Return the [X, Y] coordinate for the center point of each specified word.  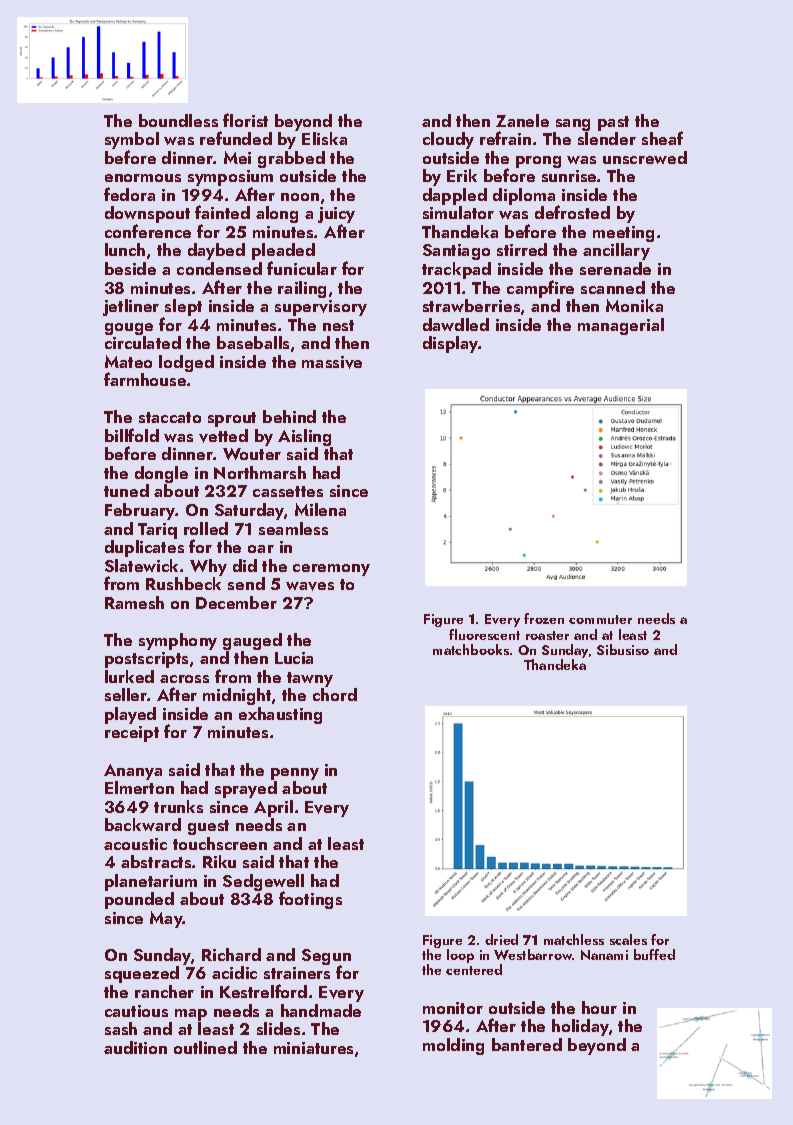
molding [453, 1046]
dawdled [456, 324]
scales [628, 939]
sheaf [662, 138]
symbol [132, 140]
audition [135, 1047]
